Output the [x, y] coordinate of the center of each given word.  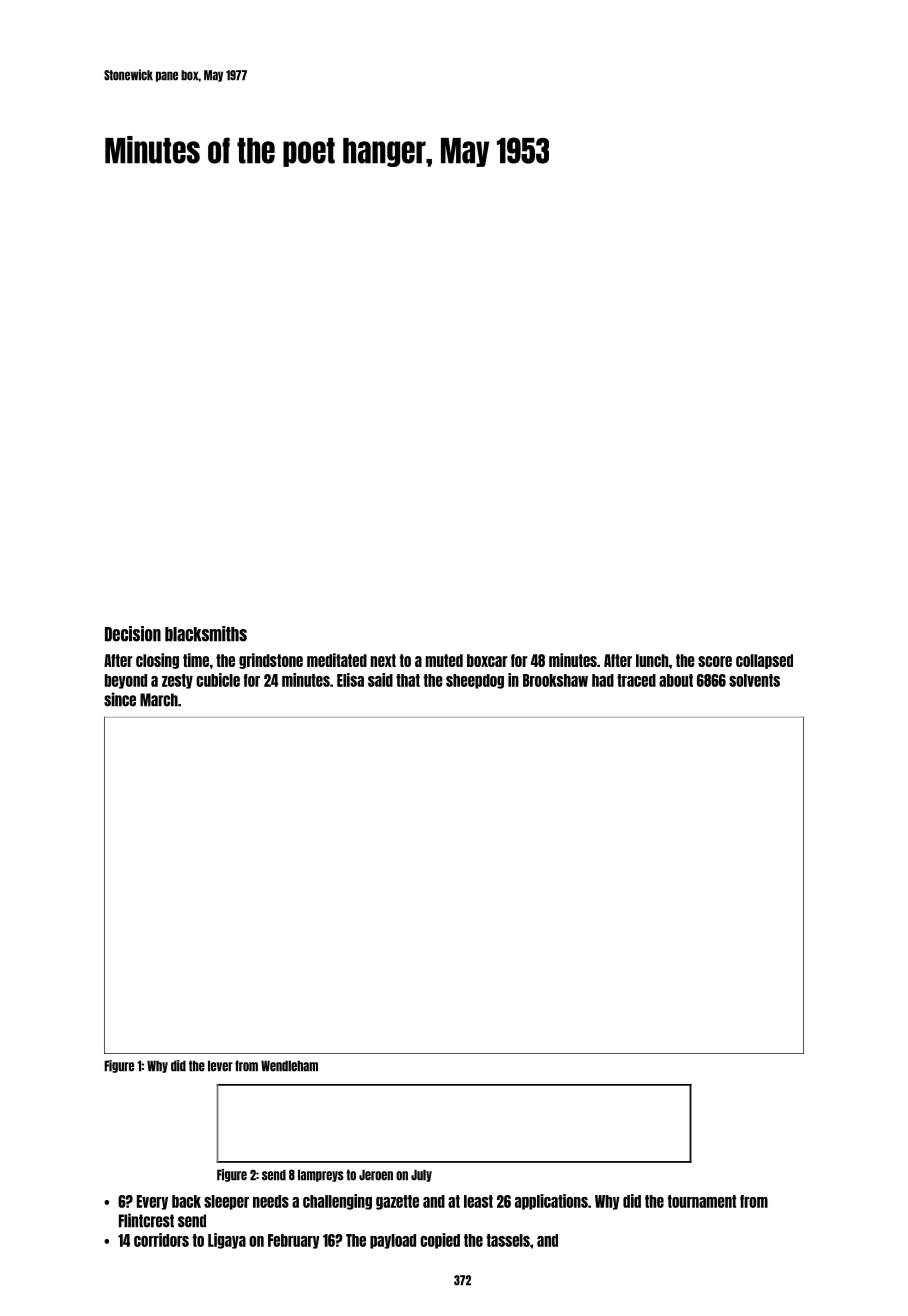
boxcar [487, 660]
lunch [652, 660]
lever [220, 1066]
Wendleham [289, 1066]
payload [393, 1241]
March [159, 700]
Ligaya [227, 1241]
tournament [701, 1201]
